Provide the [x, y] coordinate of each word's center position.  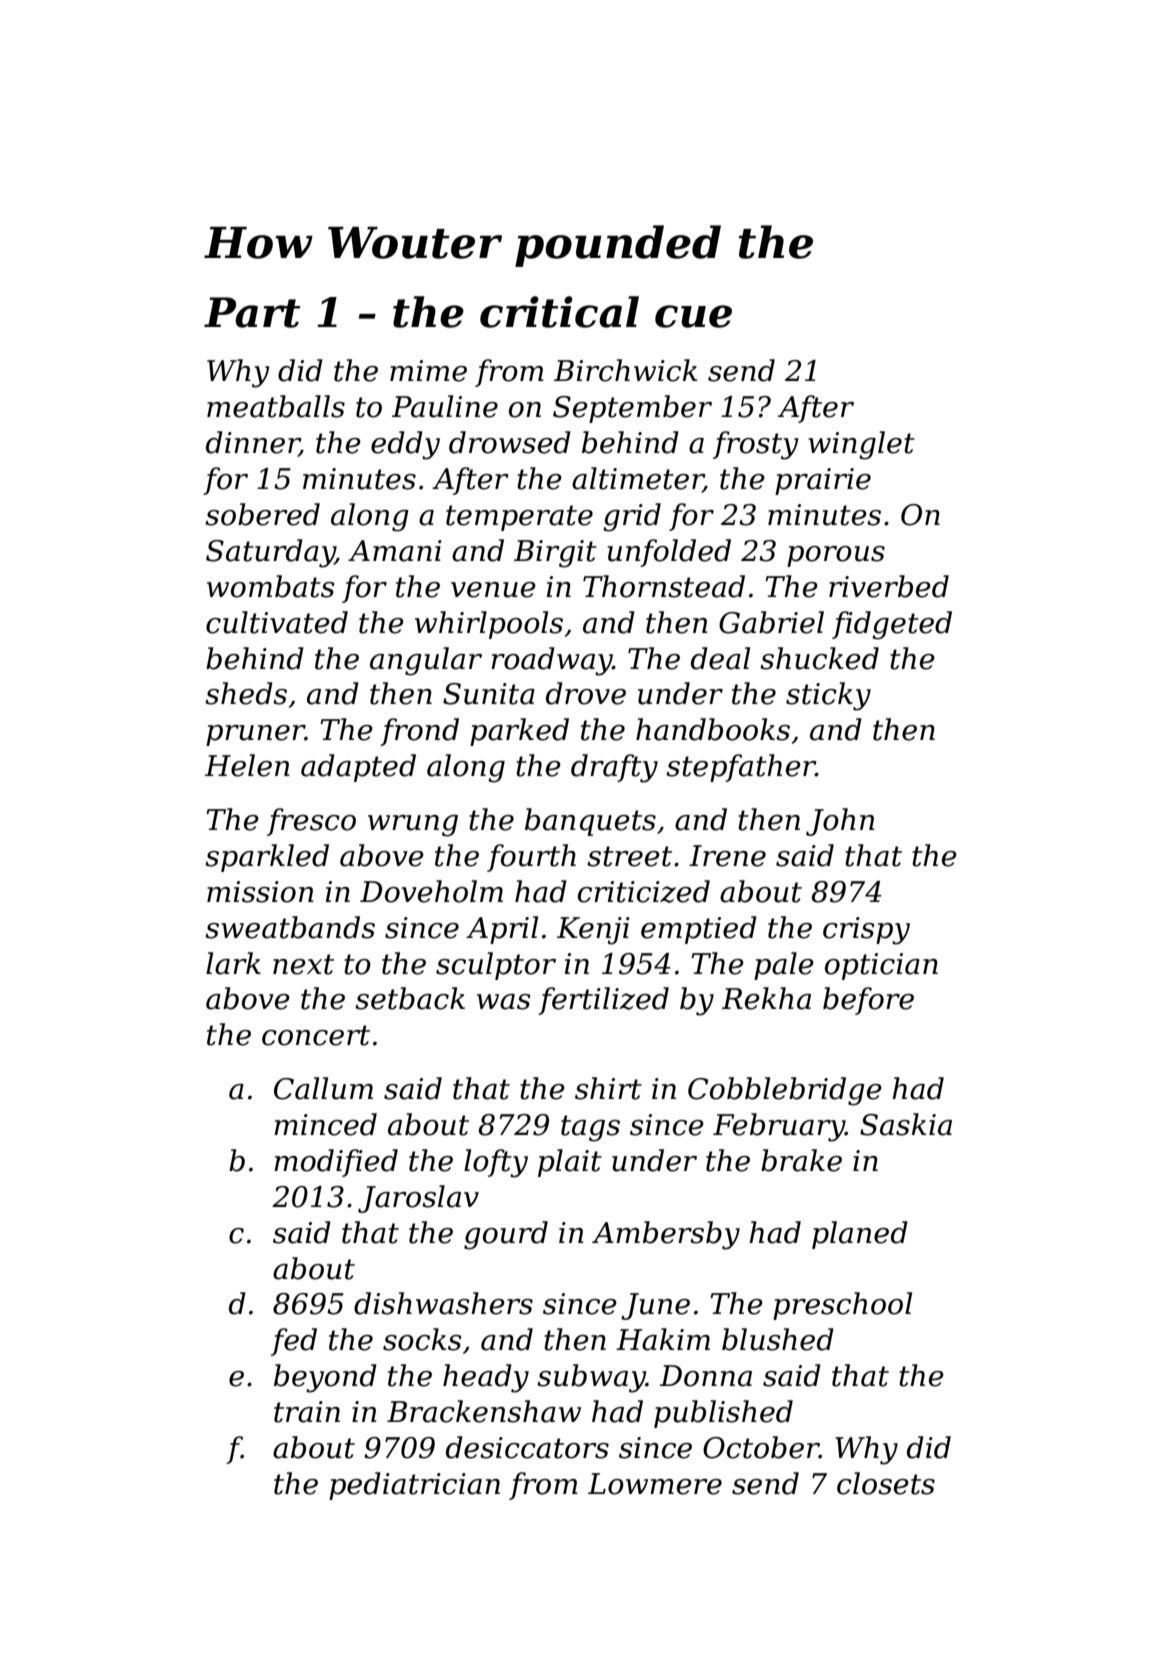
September [632, 409]
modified [336, 1163]
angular [426, 661]
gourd [506, 1235]
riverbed [889, 586]
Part [252, 312]
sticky [828, 696]
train [307, 1412]
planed [860, 1235]
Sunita [489, 694]
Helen [247, 765]
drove [586, 693]
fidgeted [892, 625]
